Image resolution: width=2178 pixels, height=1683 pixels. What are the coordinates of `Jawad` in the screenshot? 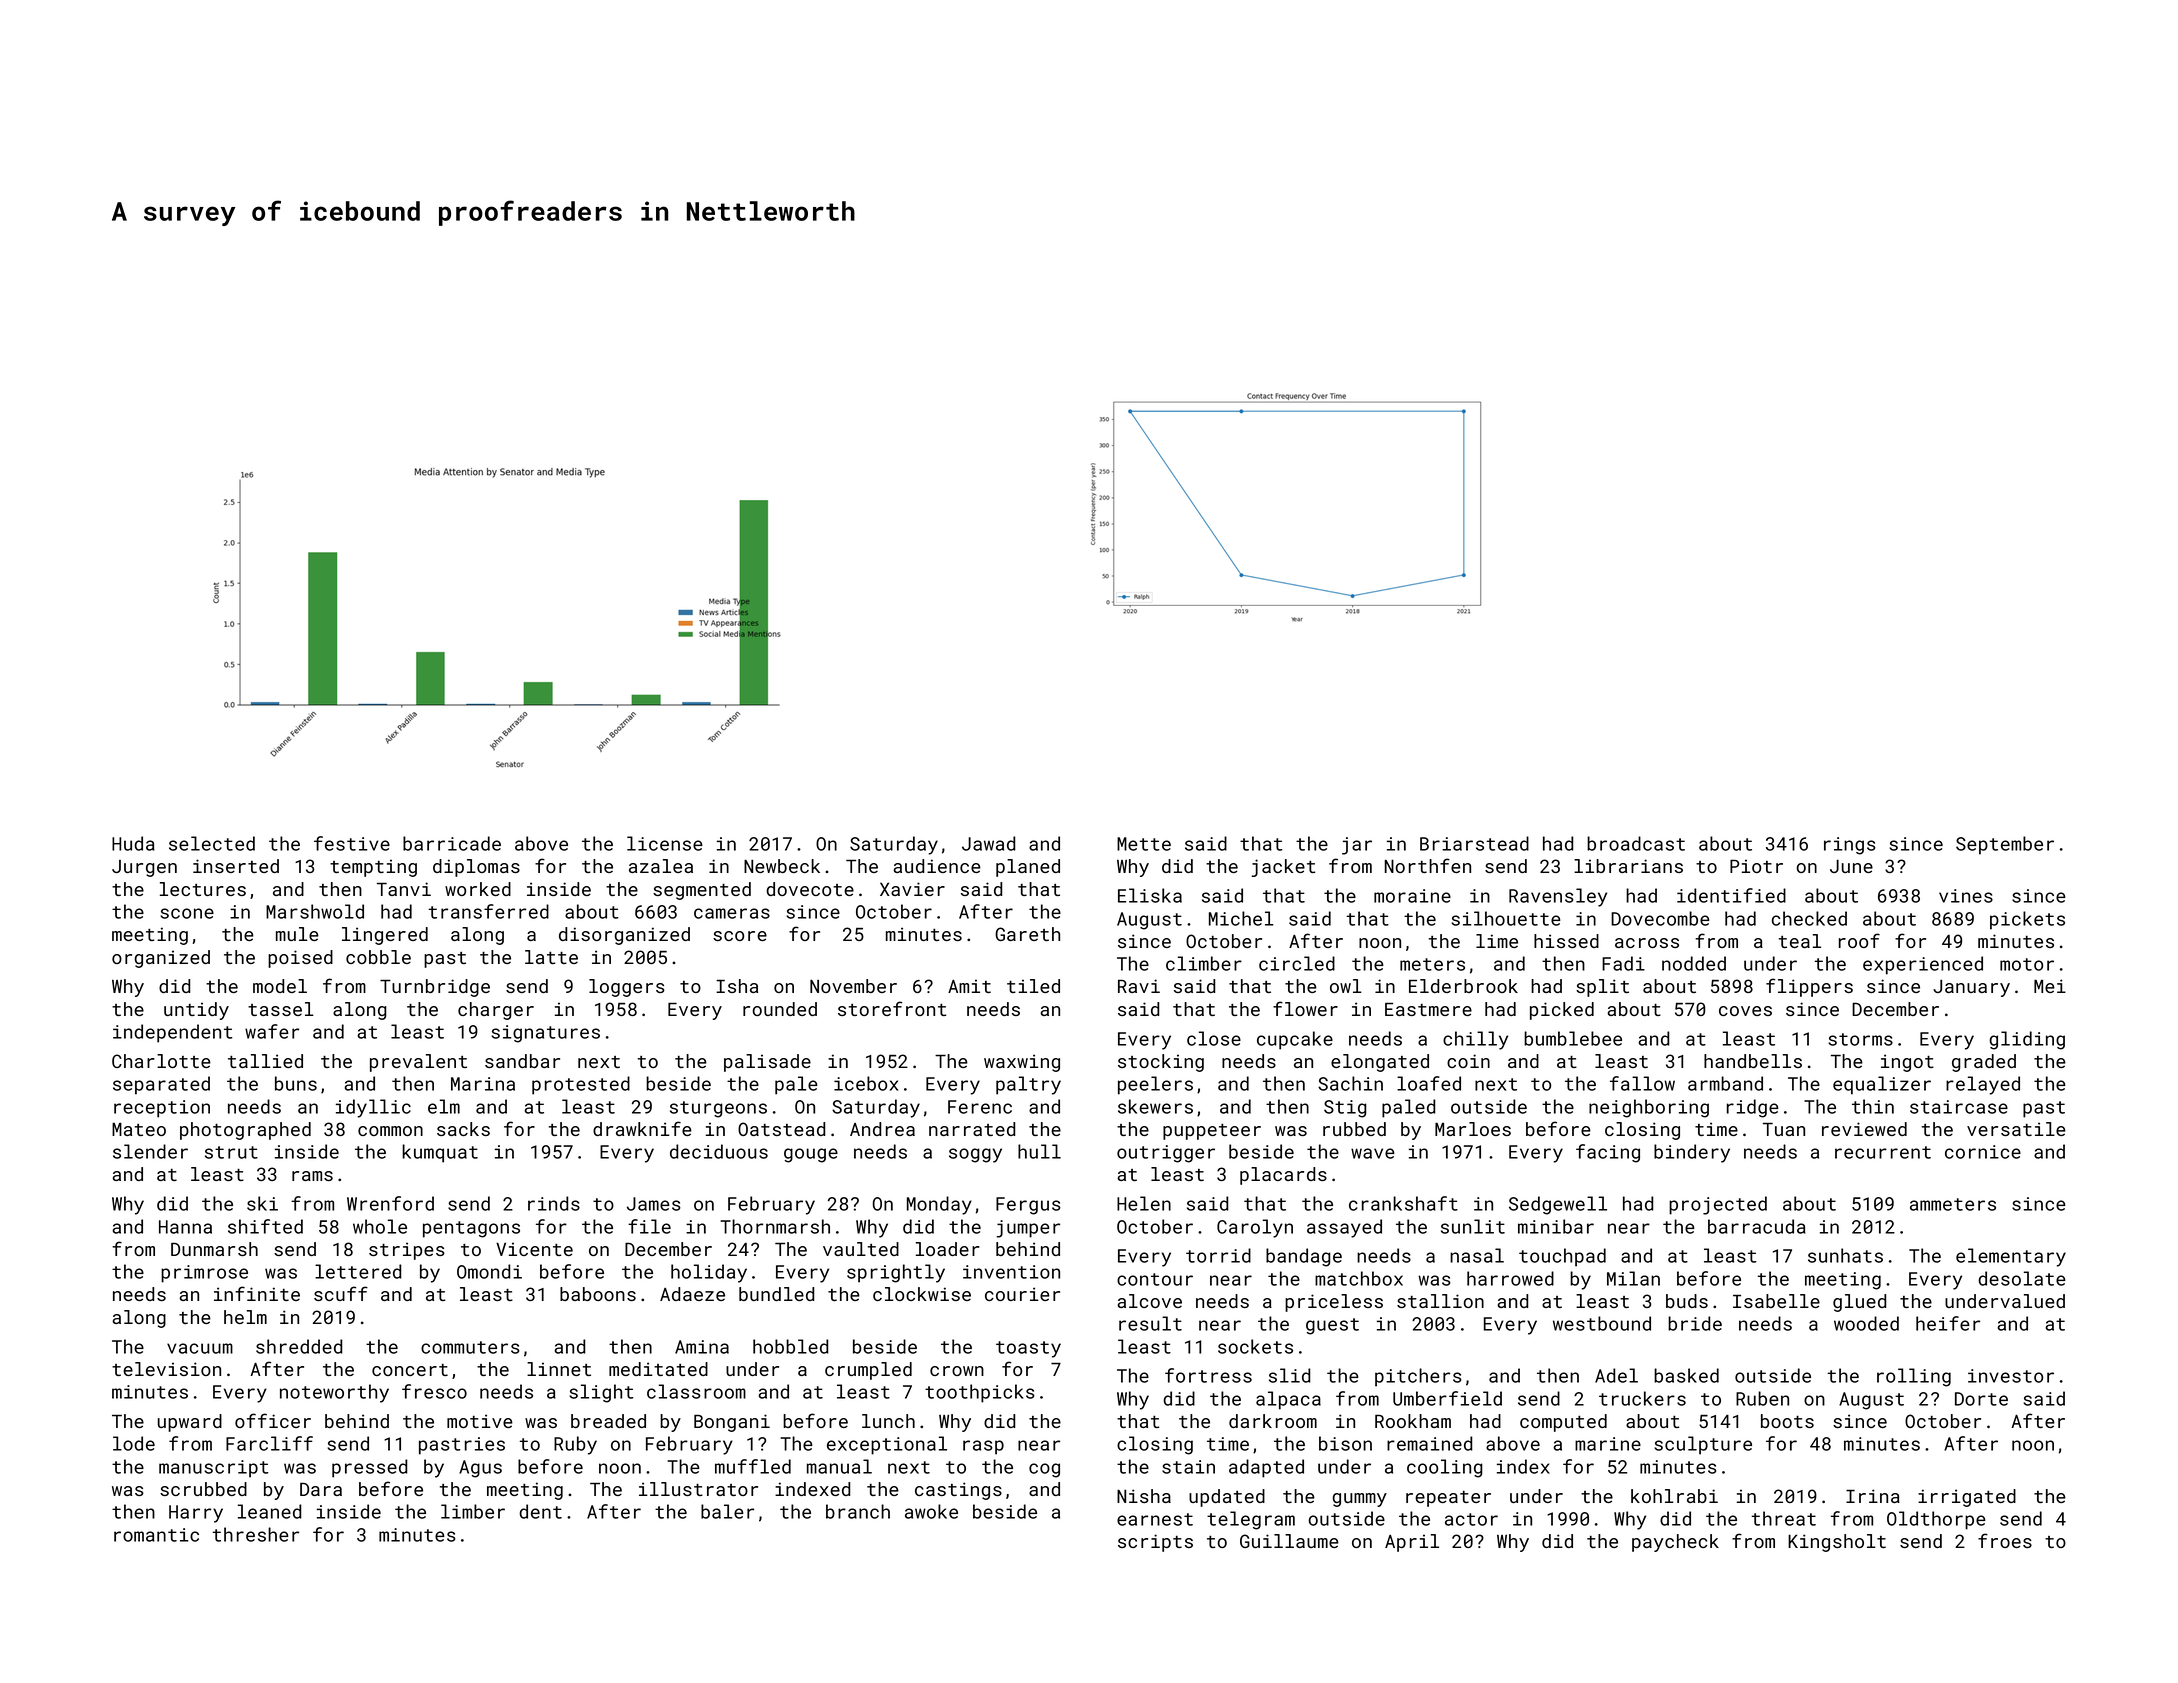 It's located at (989, 843).
